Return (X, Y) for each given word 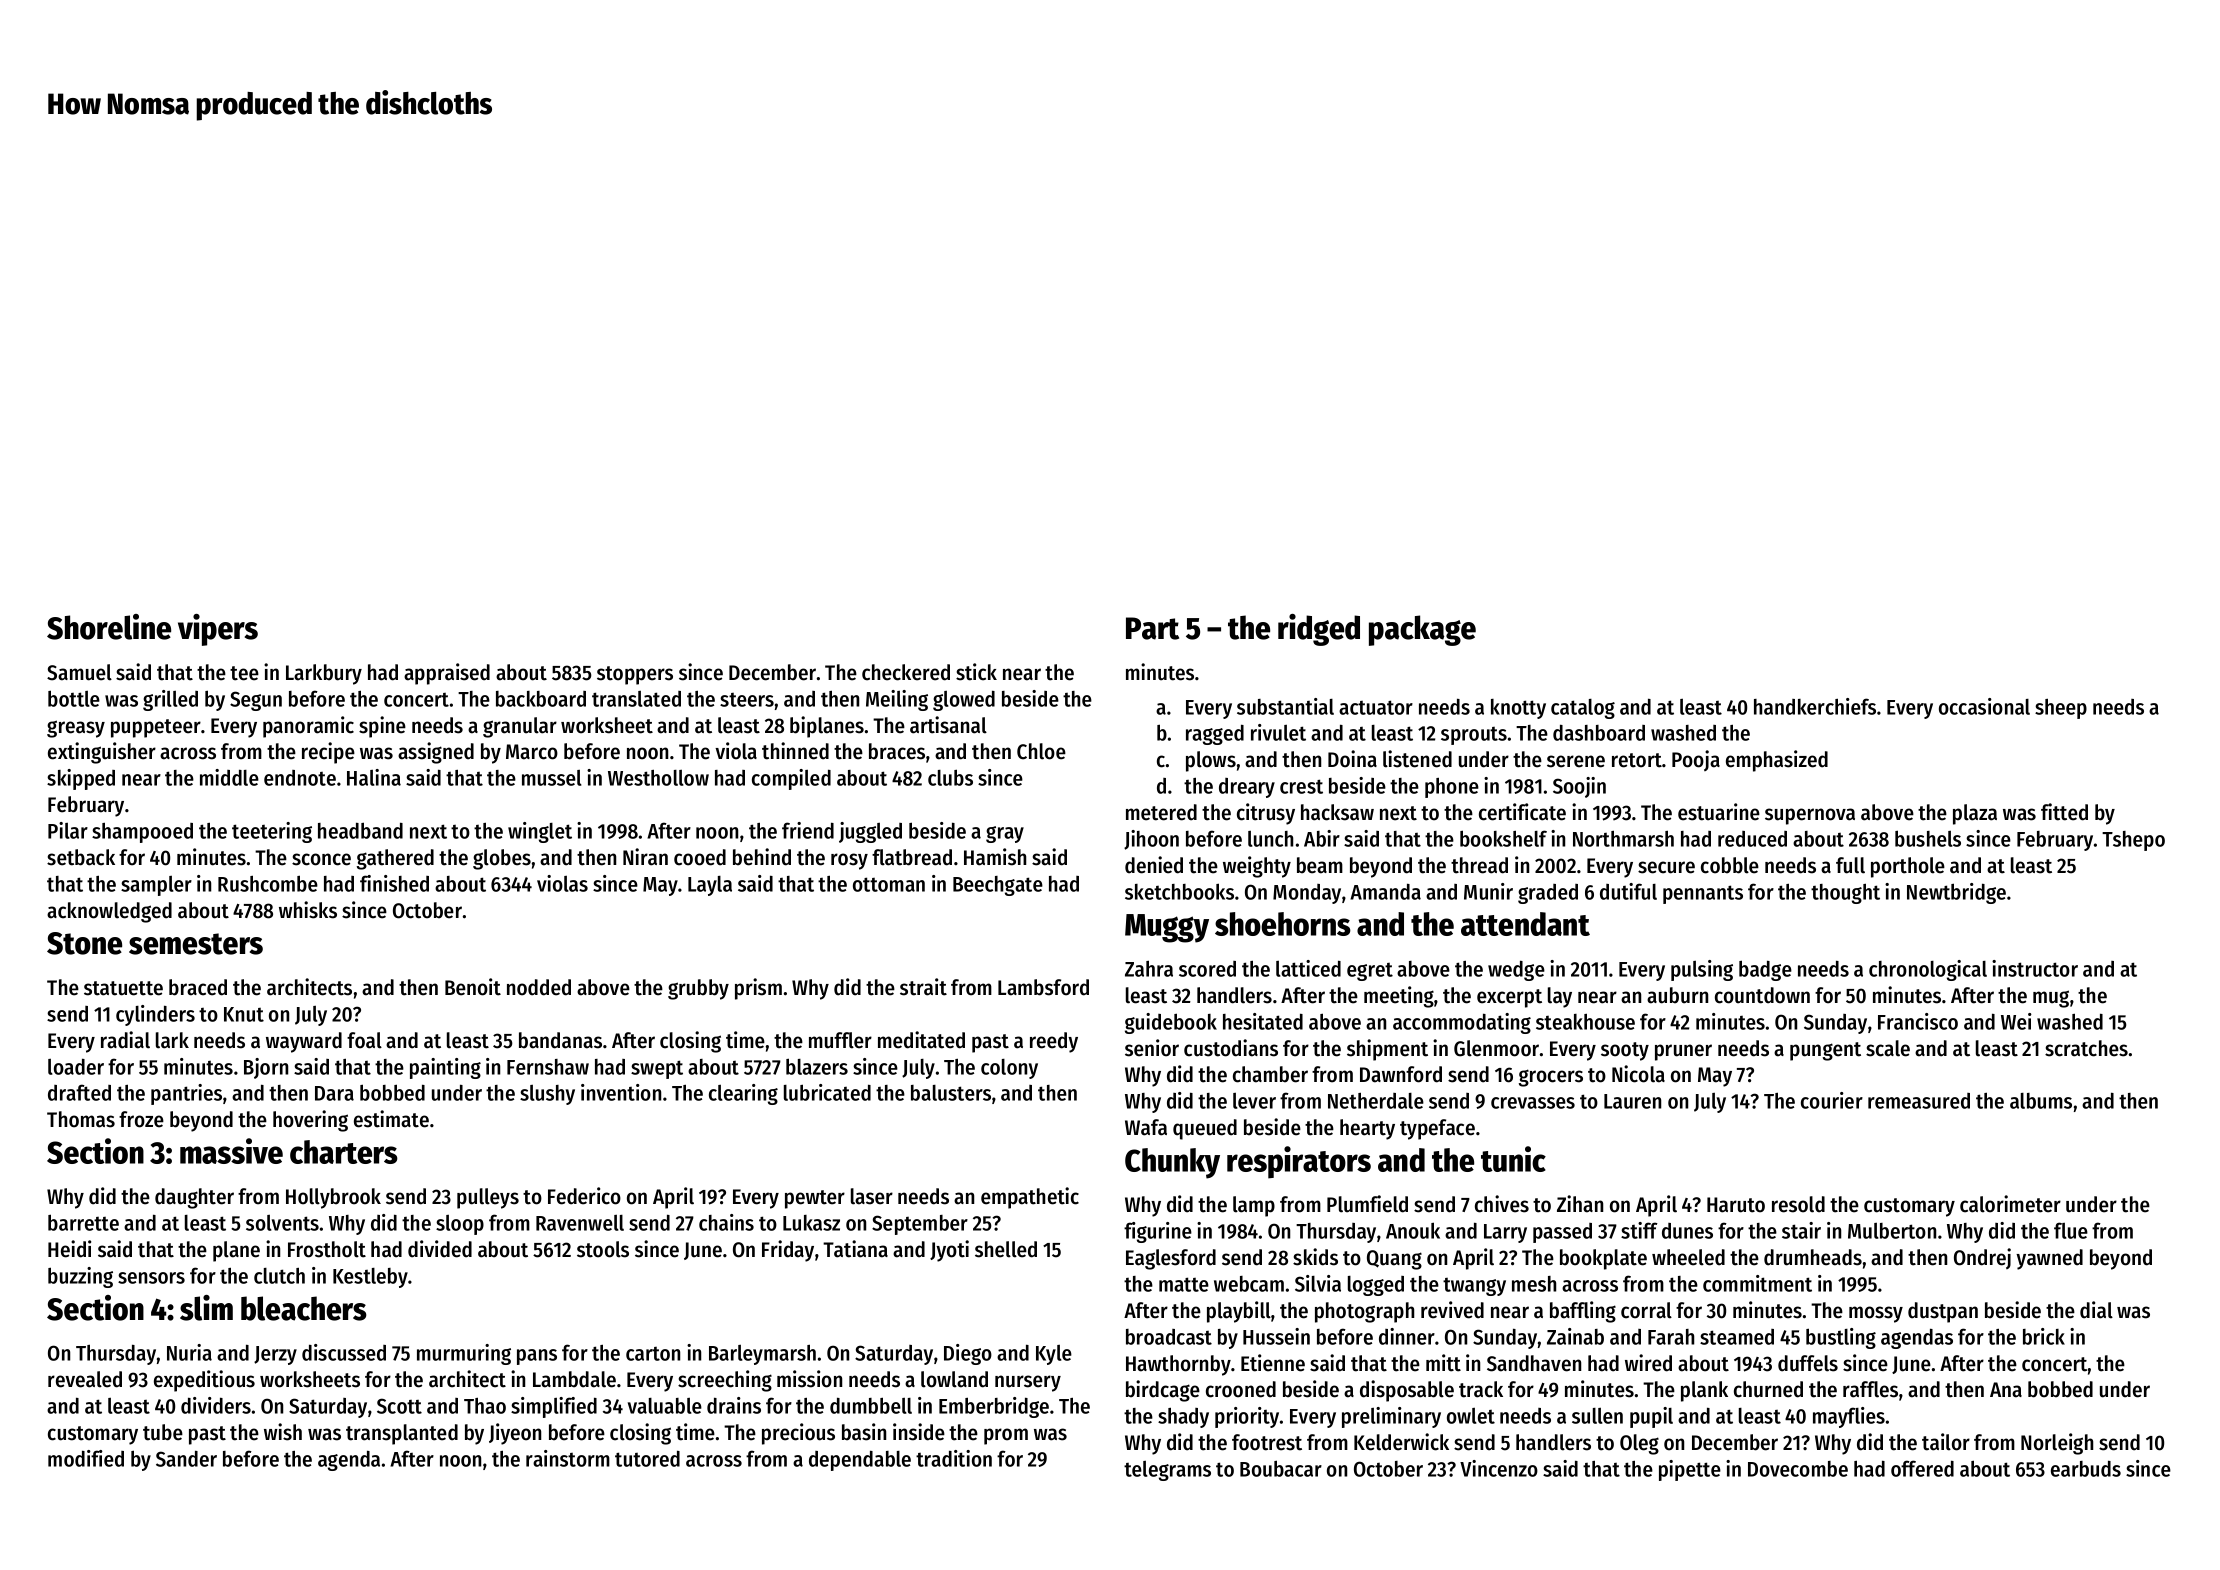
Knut (244, 1014)
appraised (447, 674)
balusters (951, 1093)
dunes (1687, 1231)
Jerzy (275, 1355)
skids (1315, 1257)
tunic (1513, 1159)
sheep (2061, 709)
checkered (906, 672)
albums (2041, 1101)
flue (2071, 1230)
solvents (282, 1223)
